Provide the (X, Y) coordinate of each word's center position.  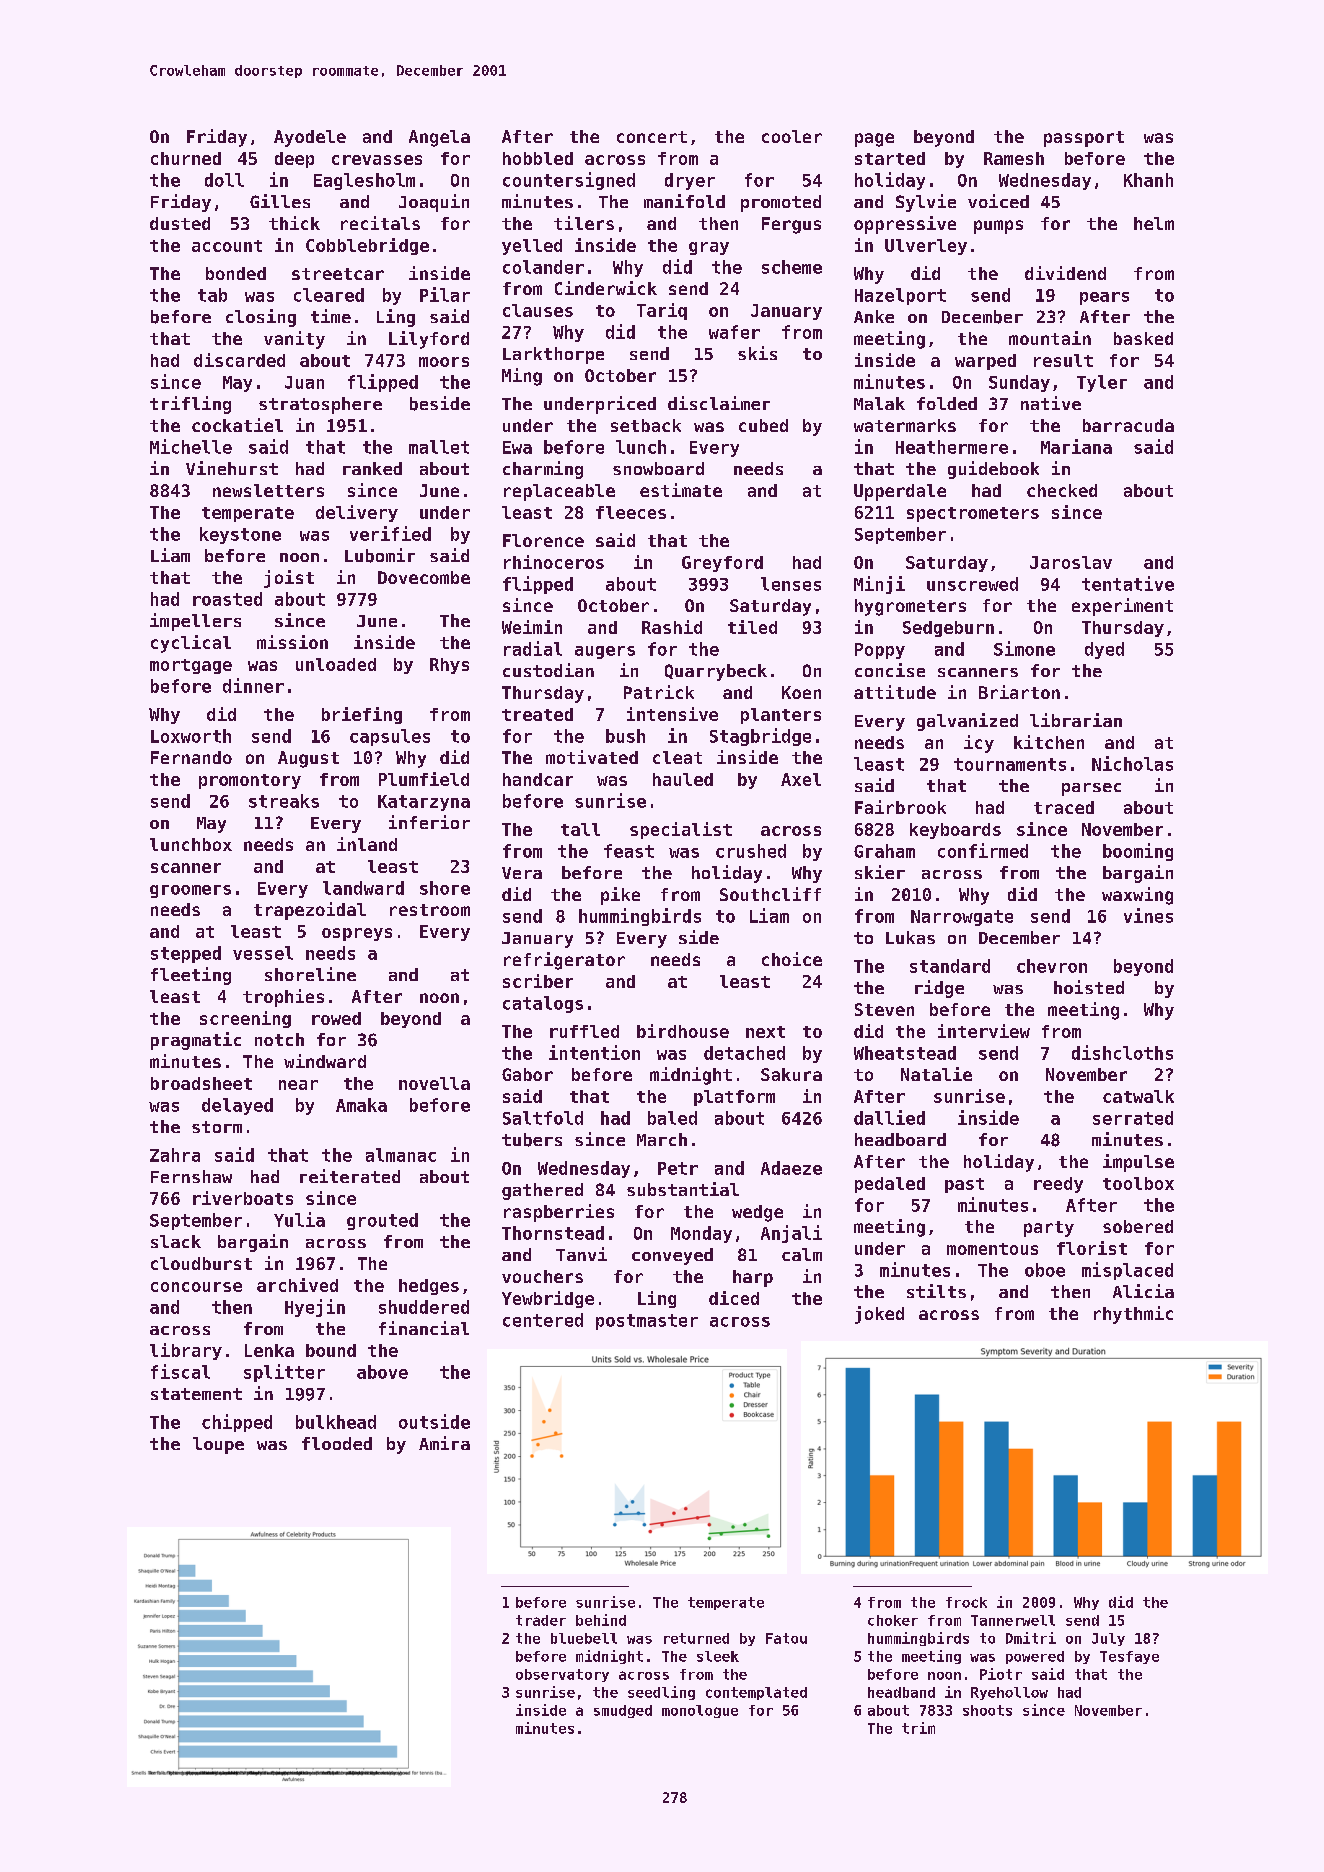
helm (1154, 223)
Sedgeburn (948, 629)
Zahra (175, 1155)
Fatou (786, 1638)
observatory (562, 1675)
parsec (1091, 789)
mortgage (191, 666)
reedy (1058, 1185)
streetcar (338, 274)
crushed (751, 851)
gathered (542, 1191)
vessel (263, 953)
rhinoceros (554, 562)
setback (646, 425)
